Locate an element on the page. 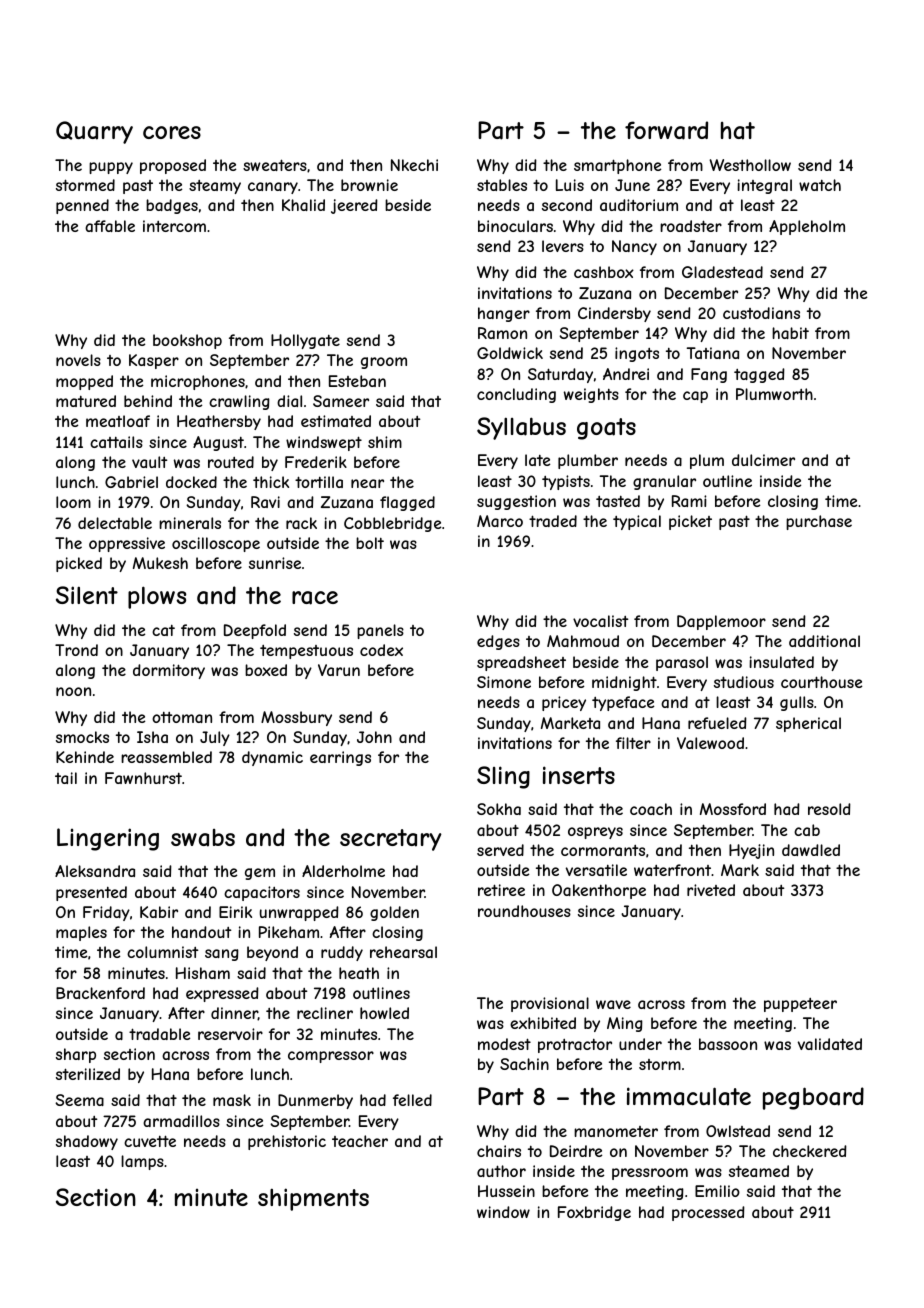 The height and width of the document is (1308, 924). watch is located at coordinates (820, 185).
